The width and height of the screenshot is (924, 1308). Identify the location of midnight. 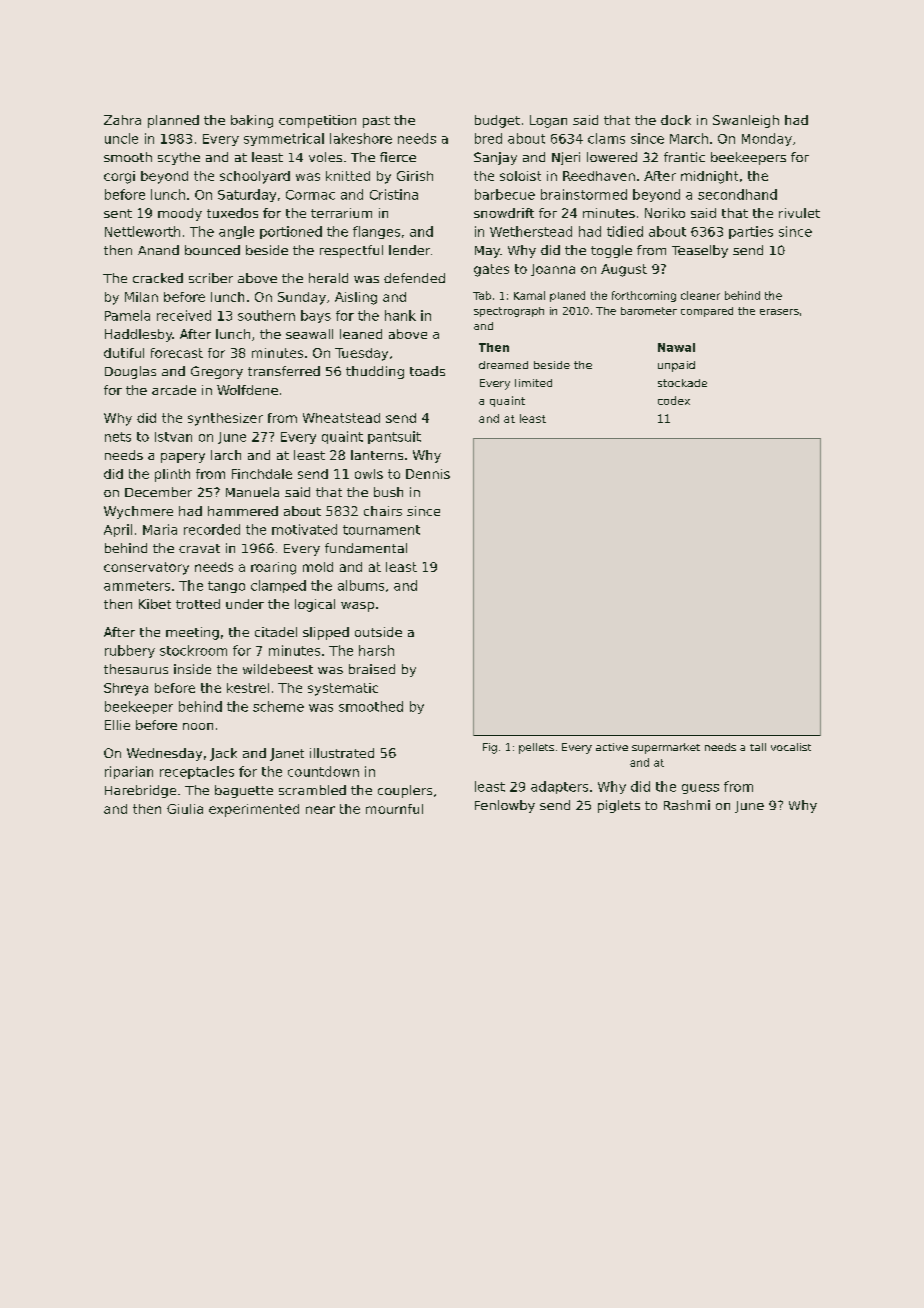
(709, 177).
